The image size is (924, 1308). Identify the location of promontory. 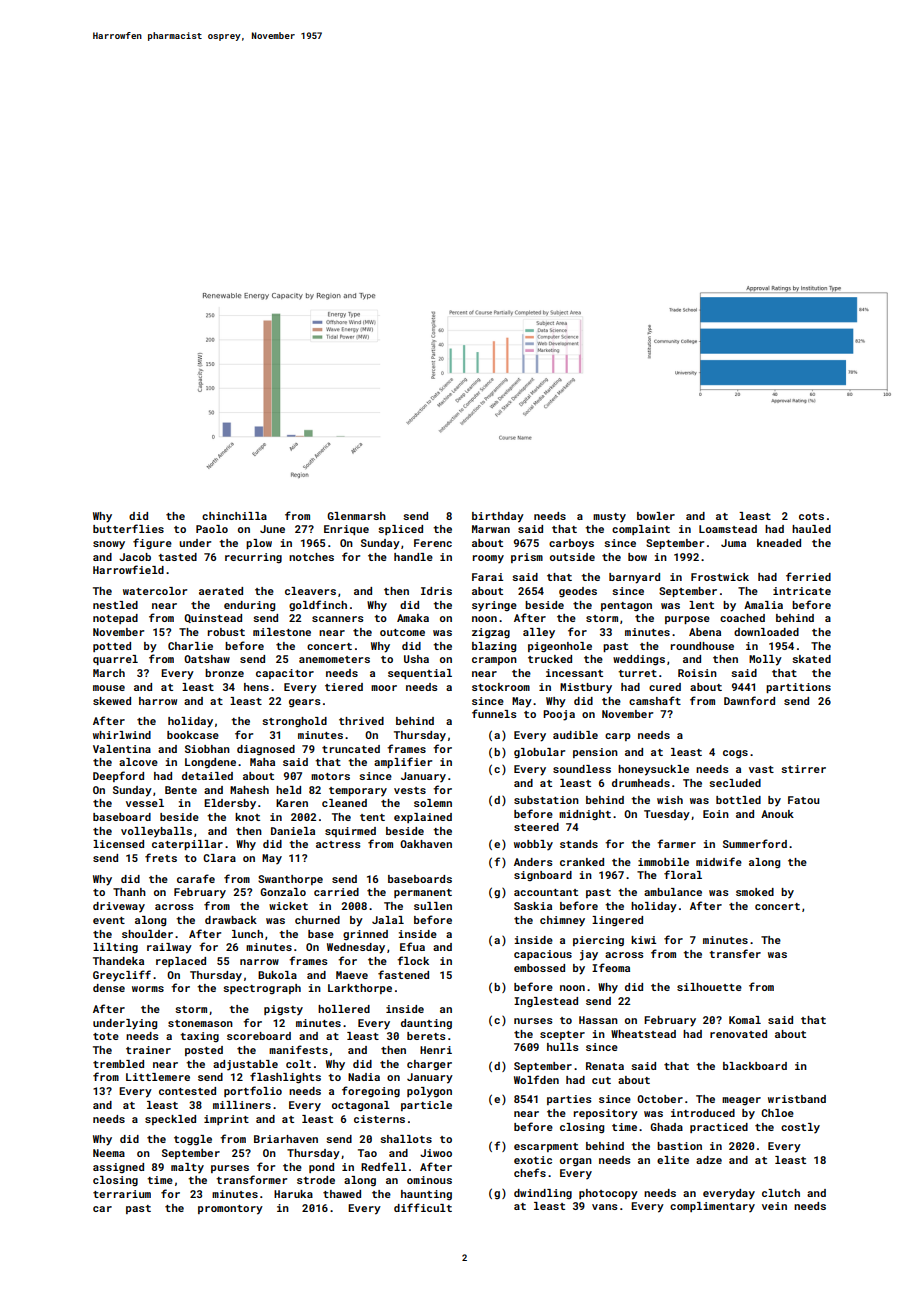
(230, 1210).
